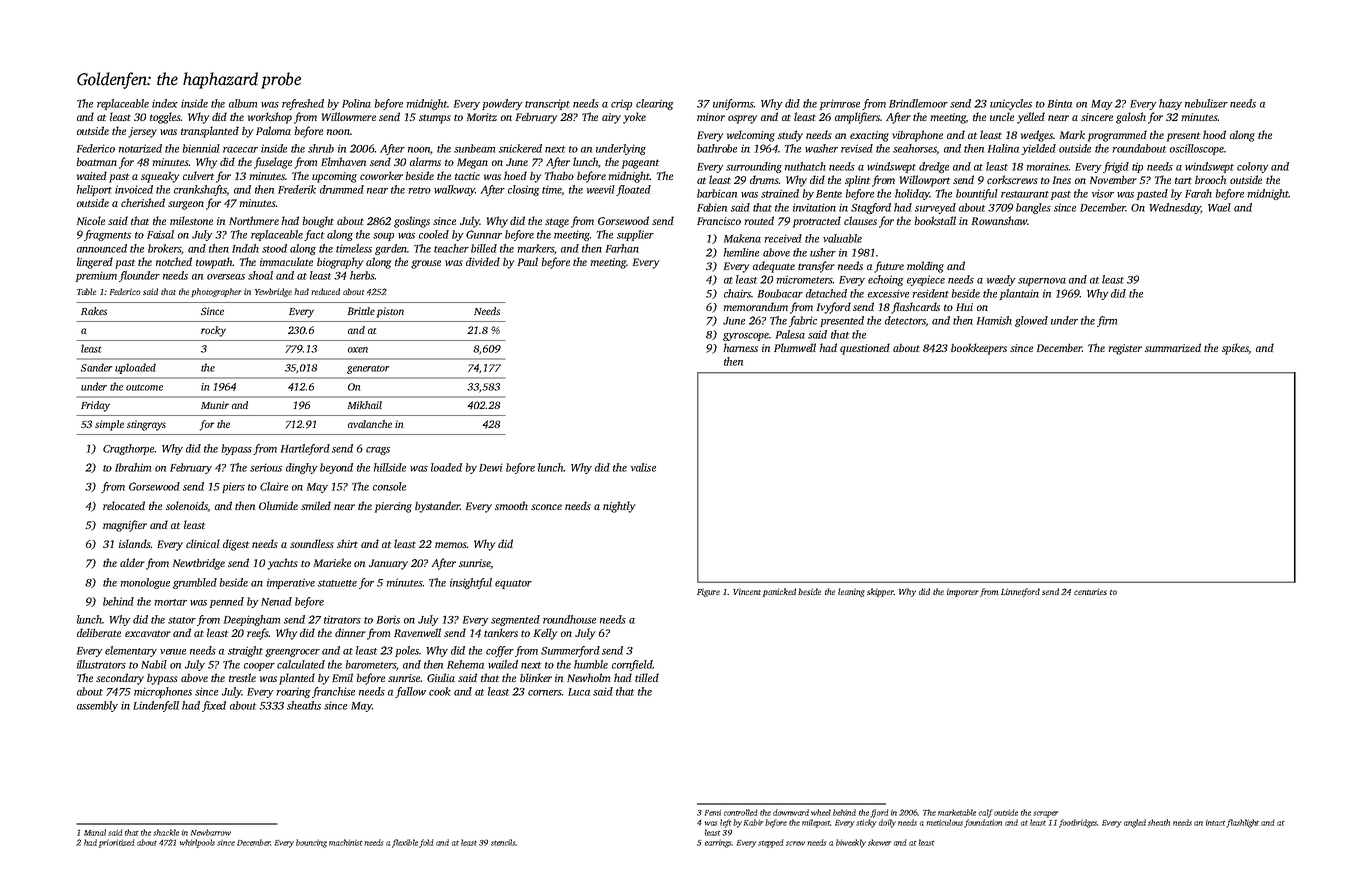 The width and height of the screenshot is (1372, 887). I want to click on skewer, so click(879, 842).
